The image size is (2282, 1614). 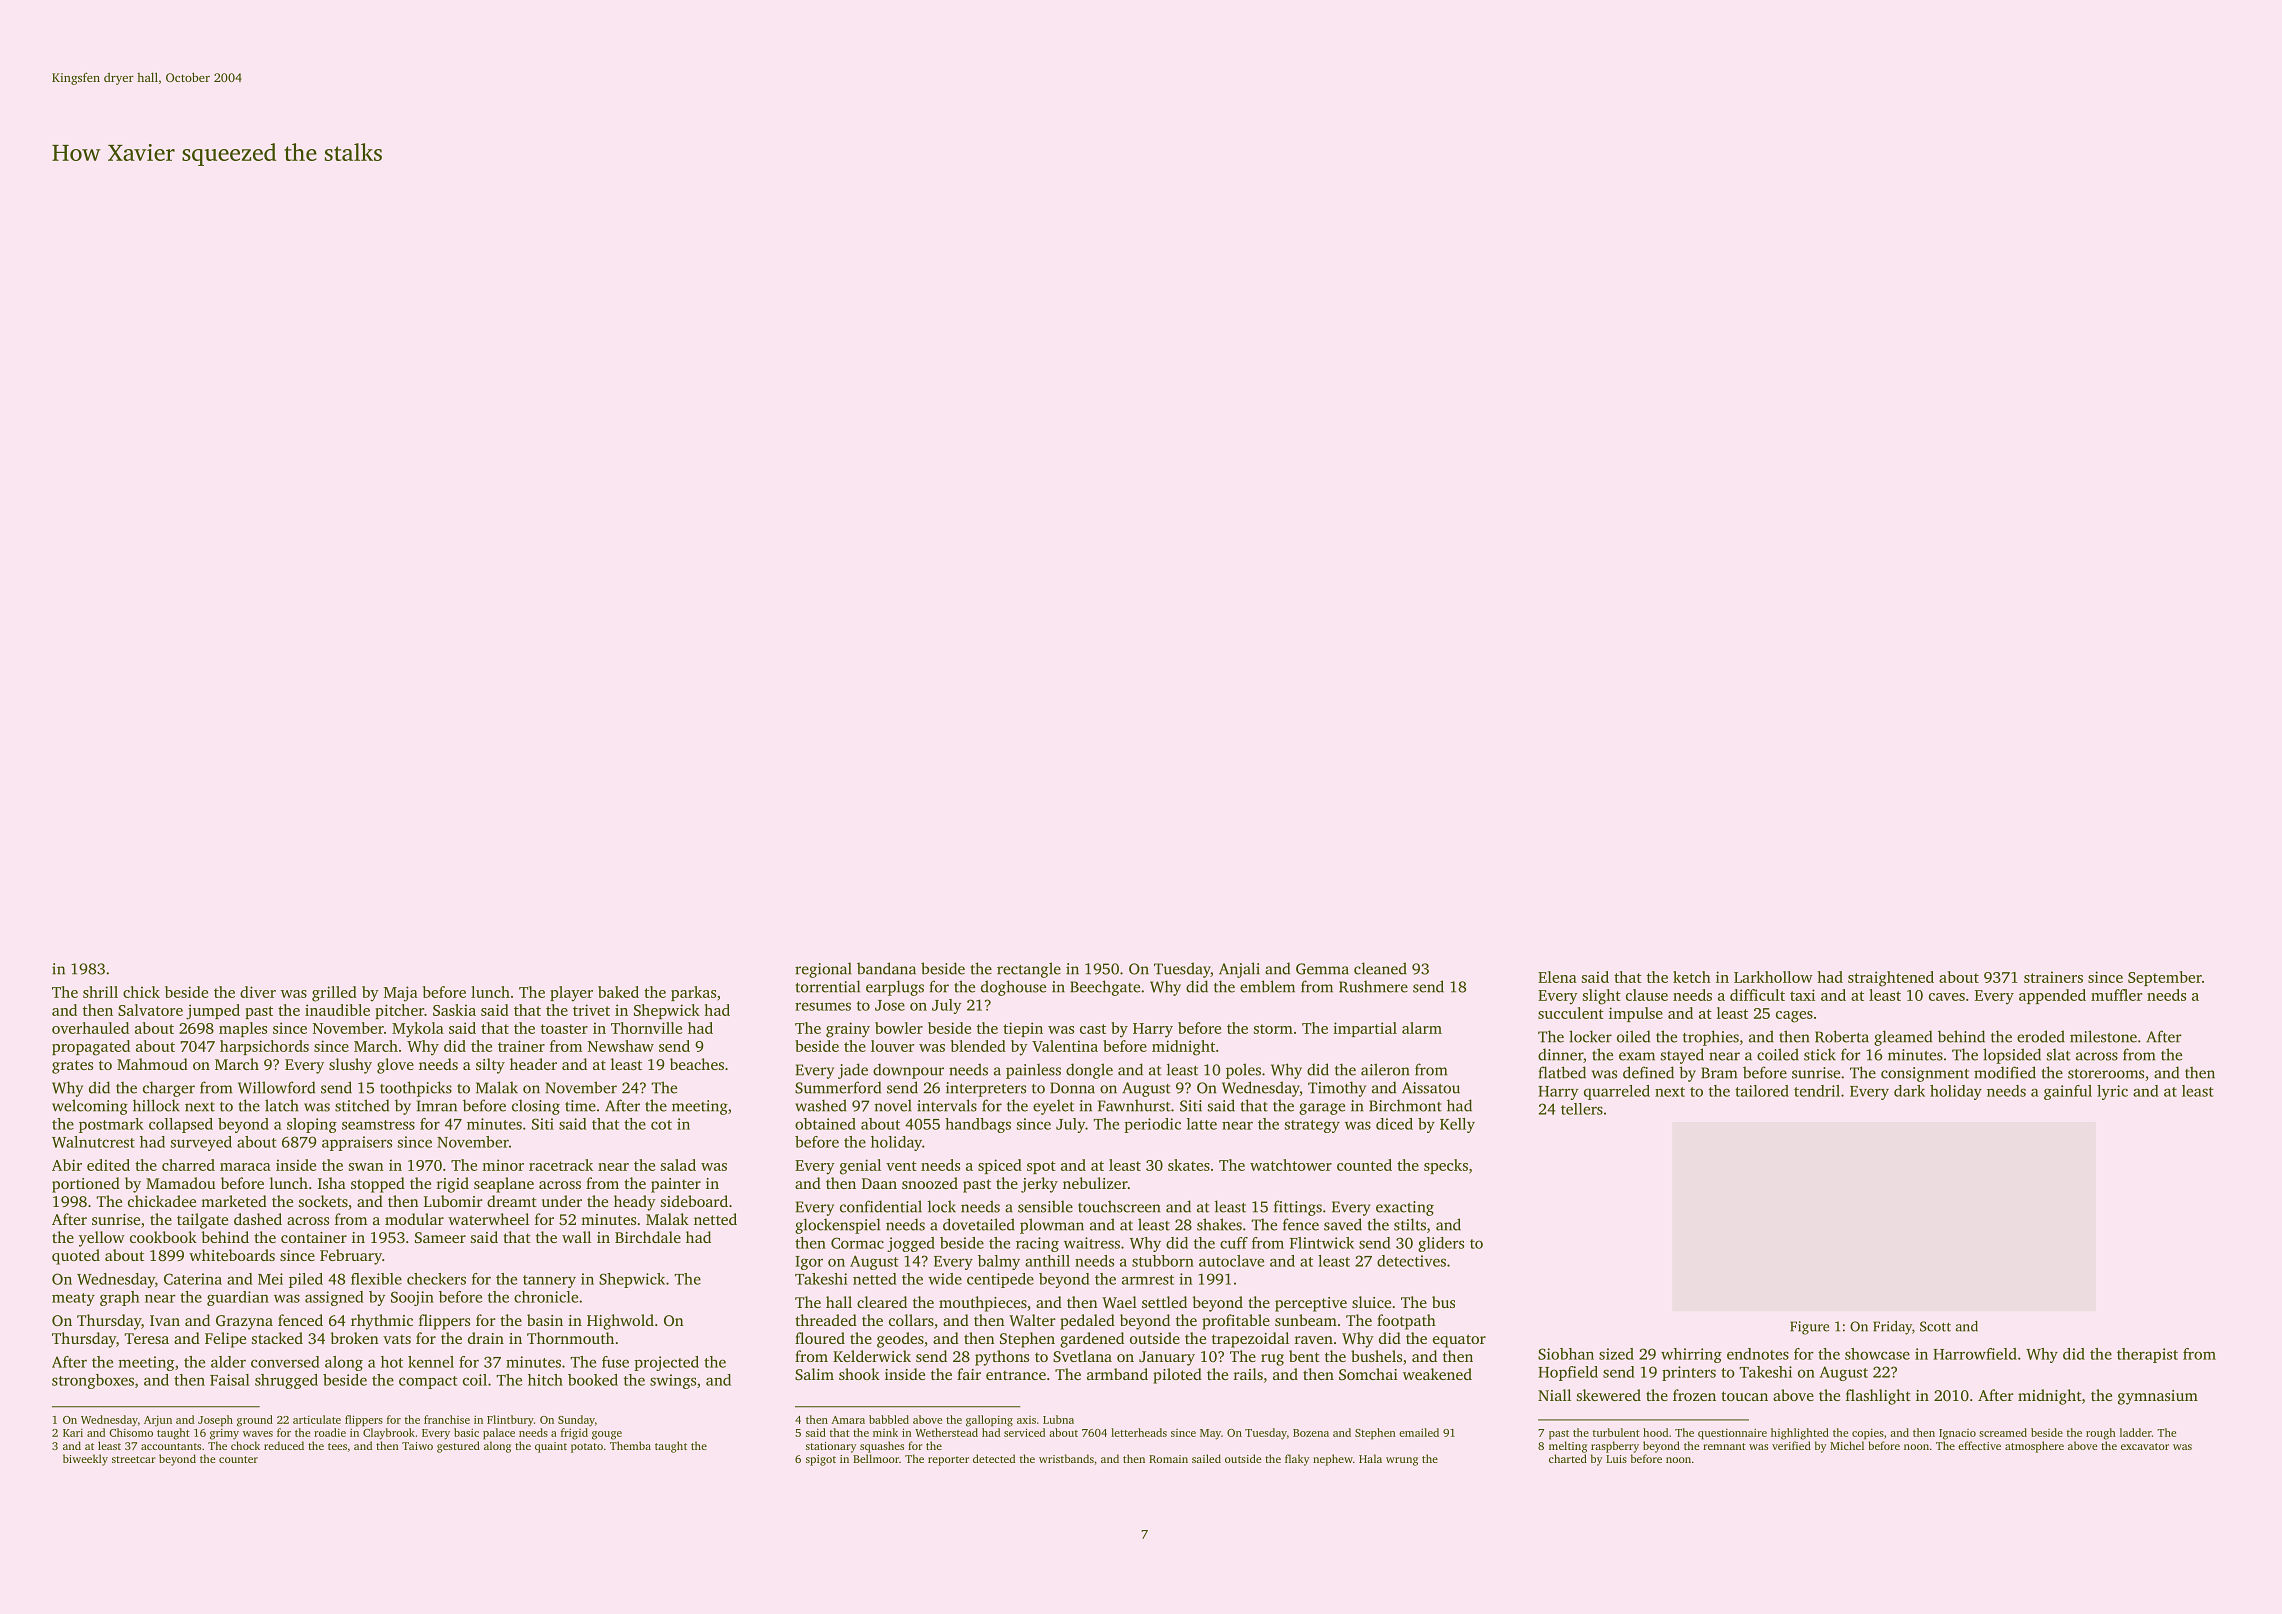 I want to click on Elena, so click(x=1557, y=977).
